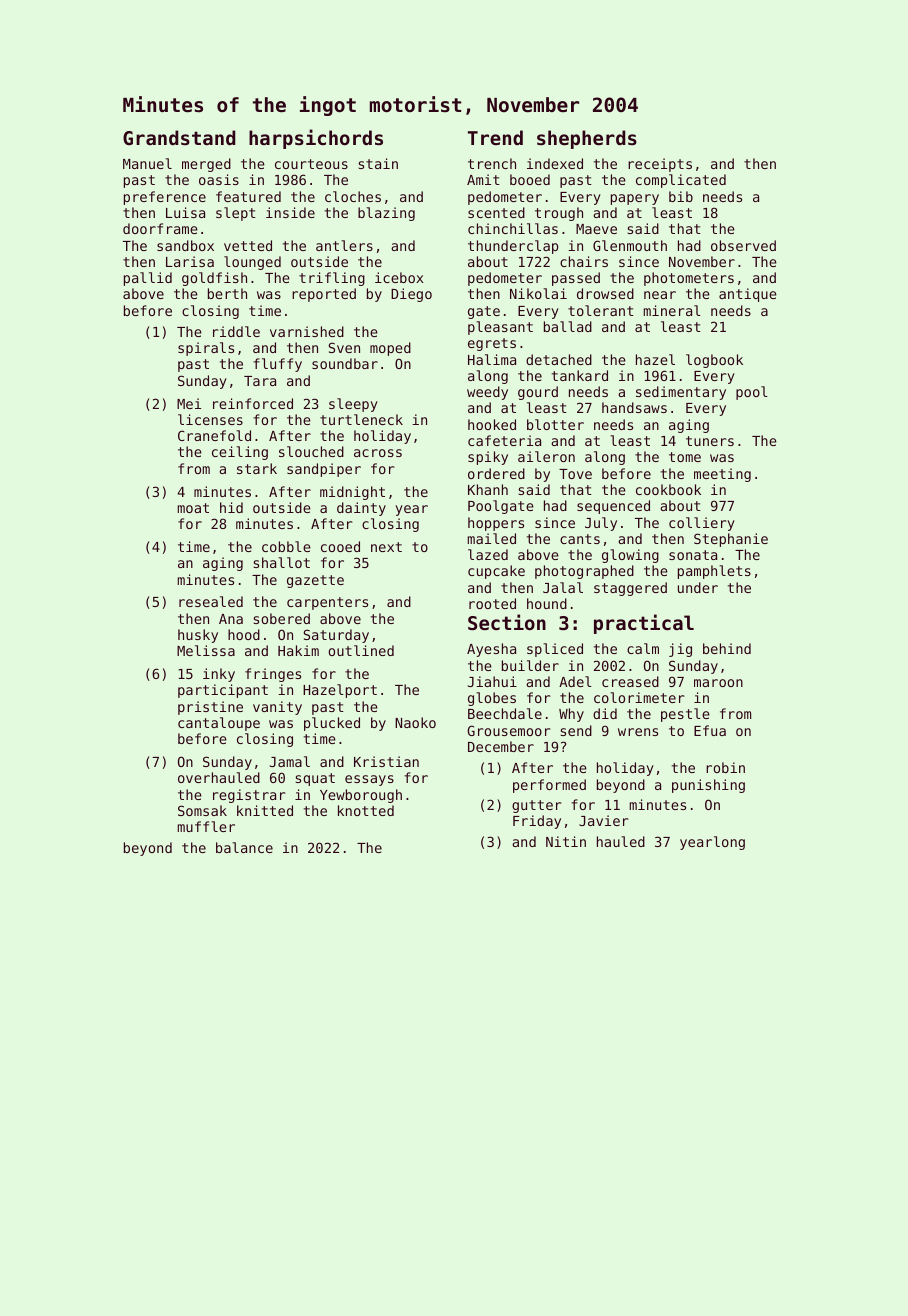 This image has width=908, height=1316. What do you see at coordinates (244, 847) in the image?
I see `balance` at bounding box center [244, 847].
